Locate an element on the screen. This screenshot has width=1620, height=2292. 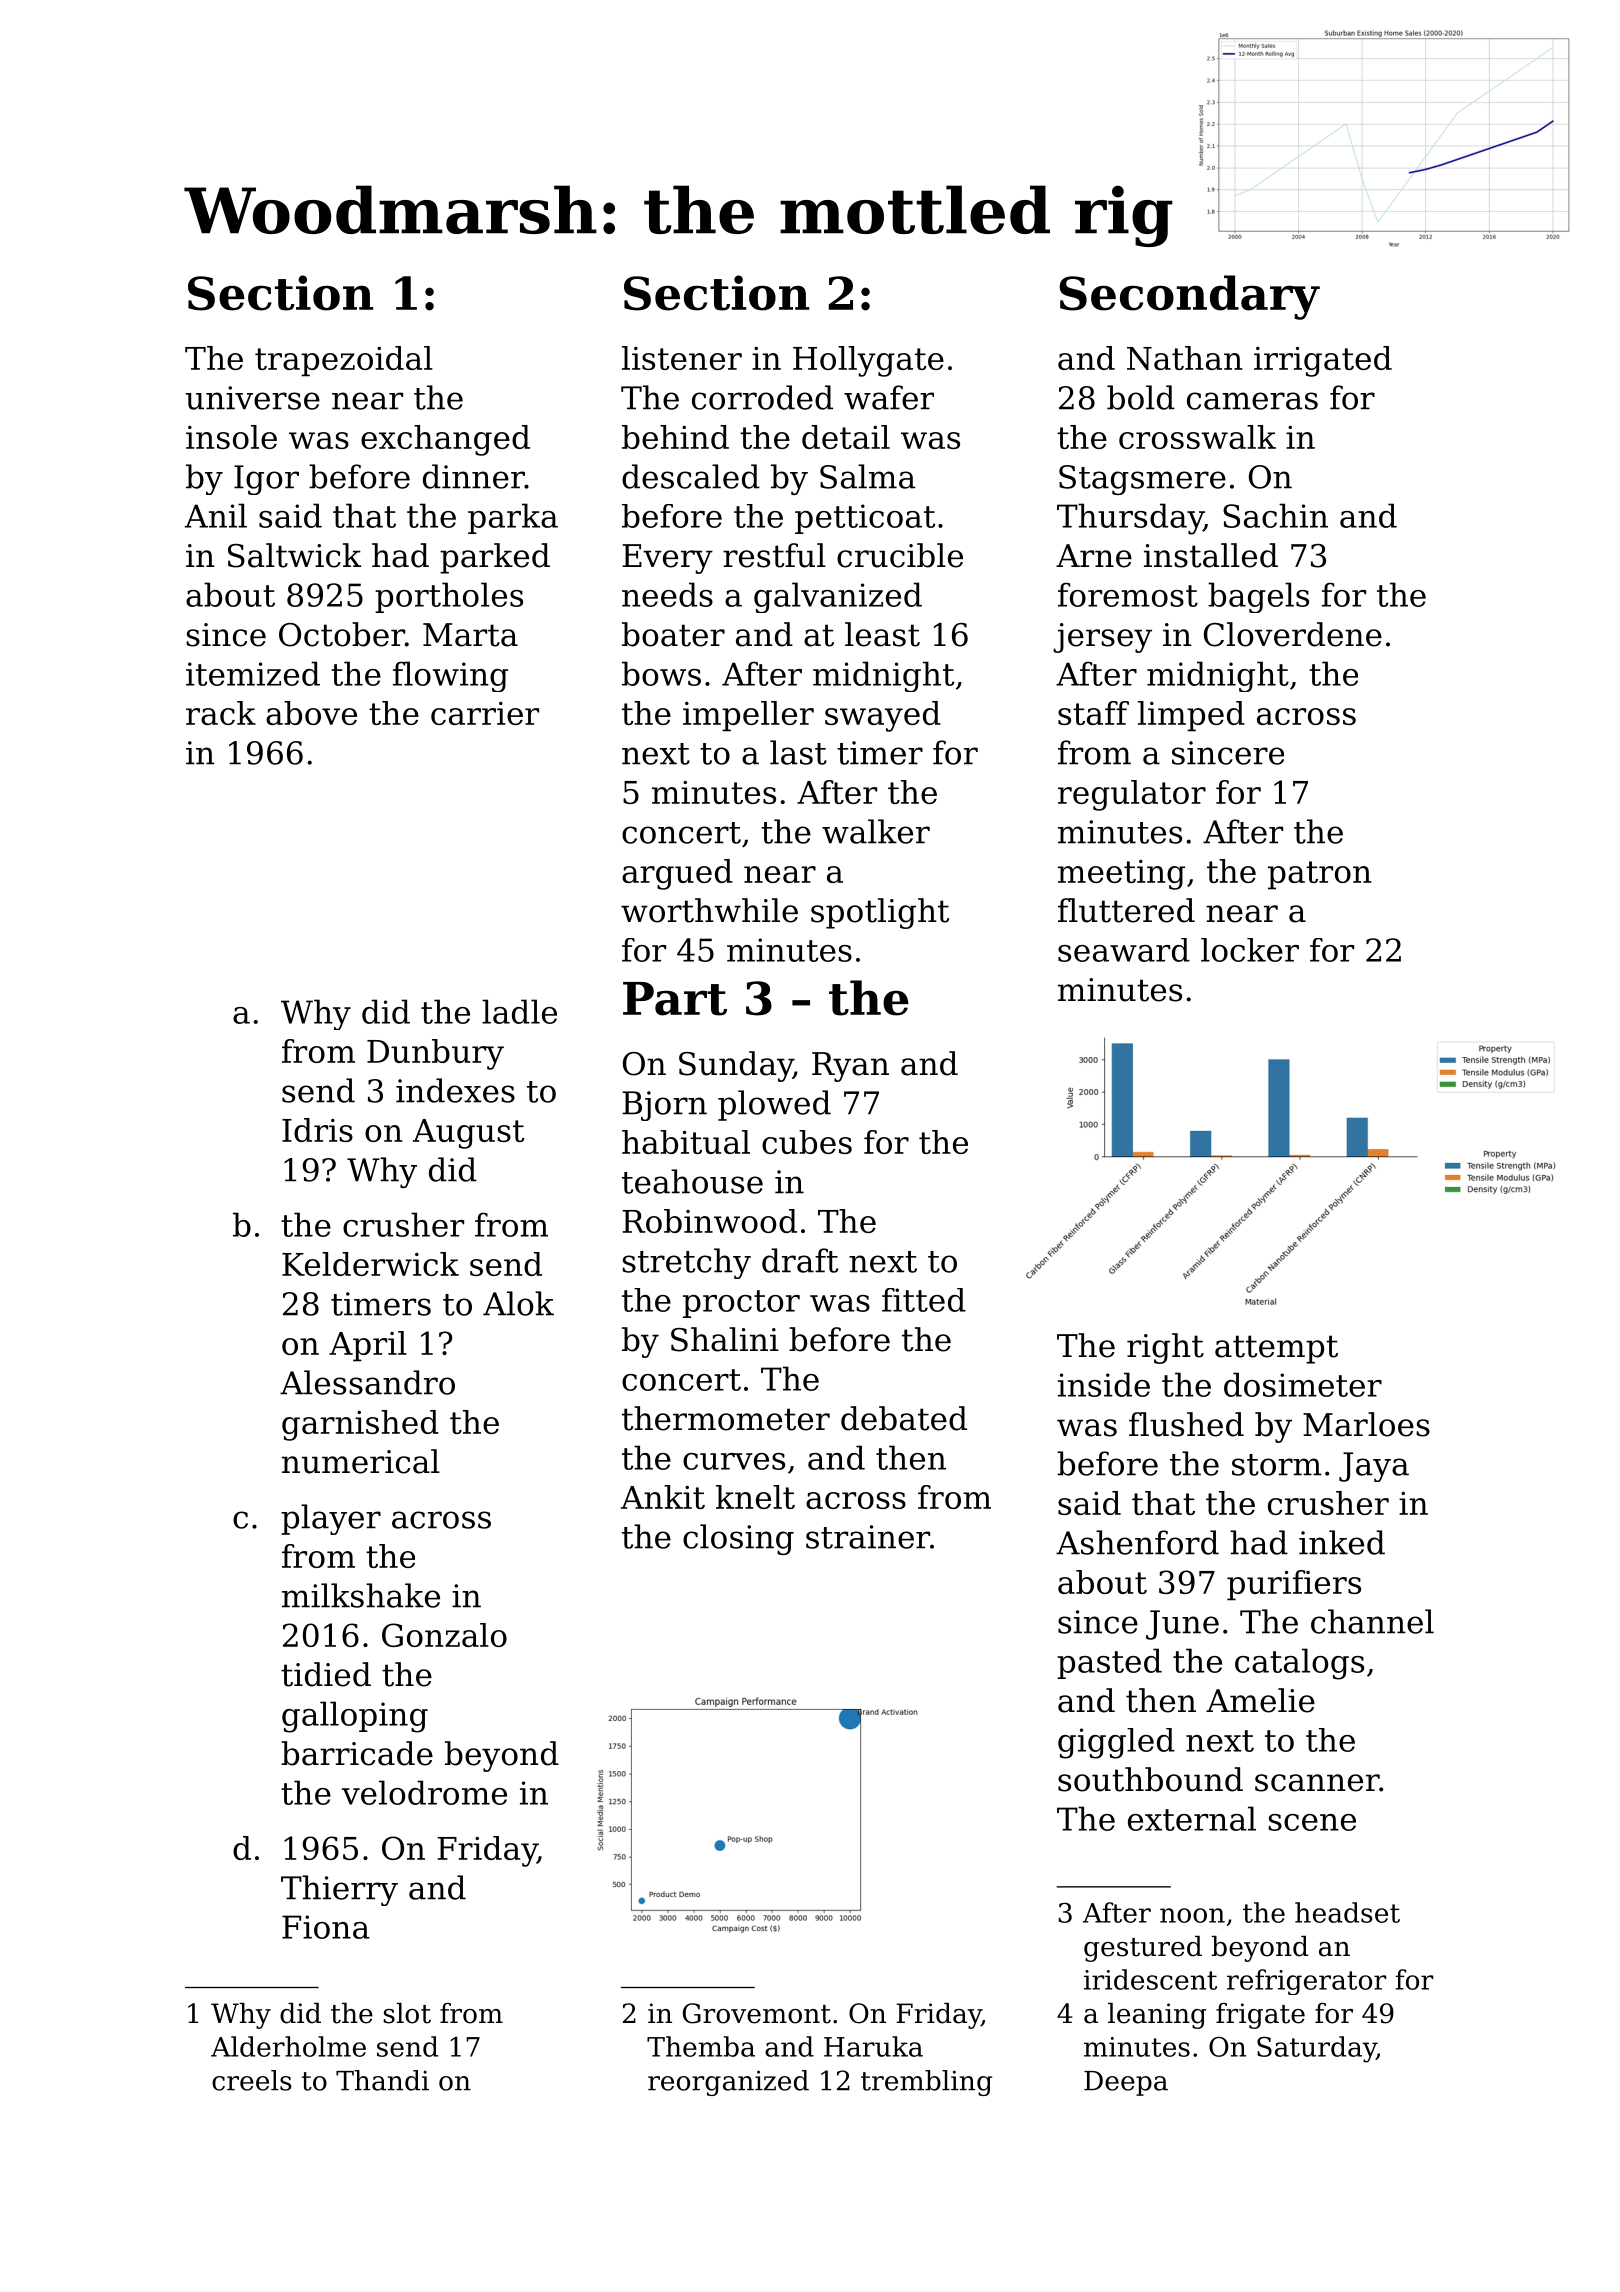
Secondary is located at coordinates (1189, 297).
